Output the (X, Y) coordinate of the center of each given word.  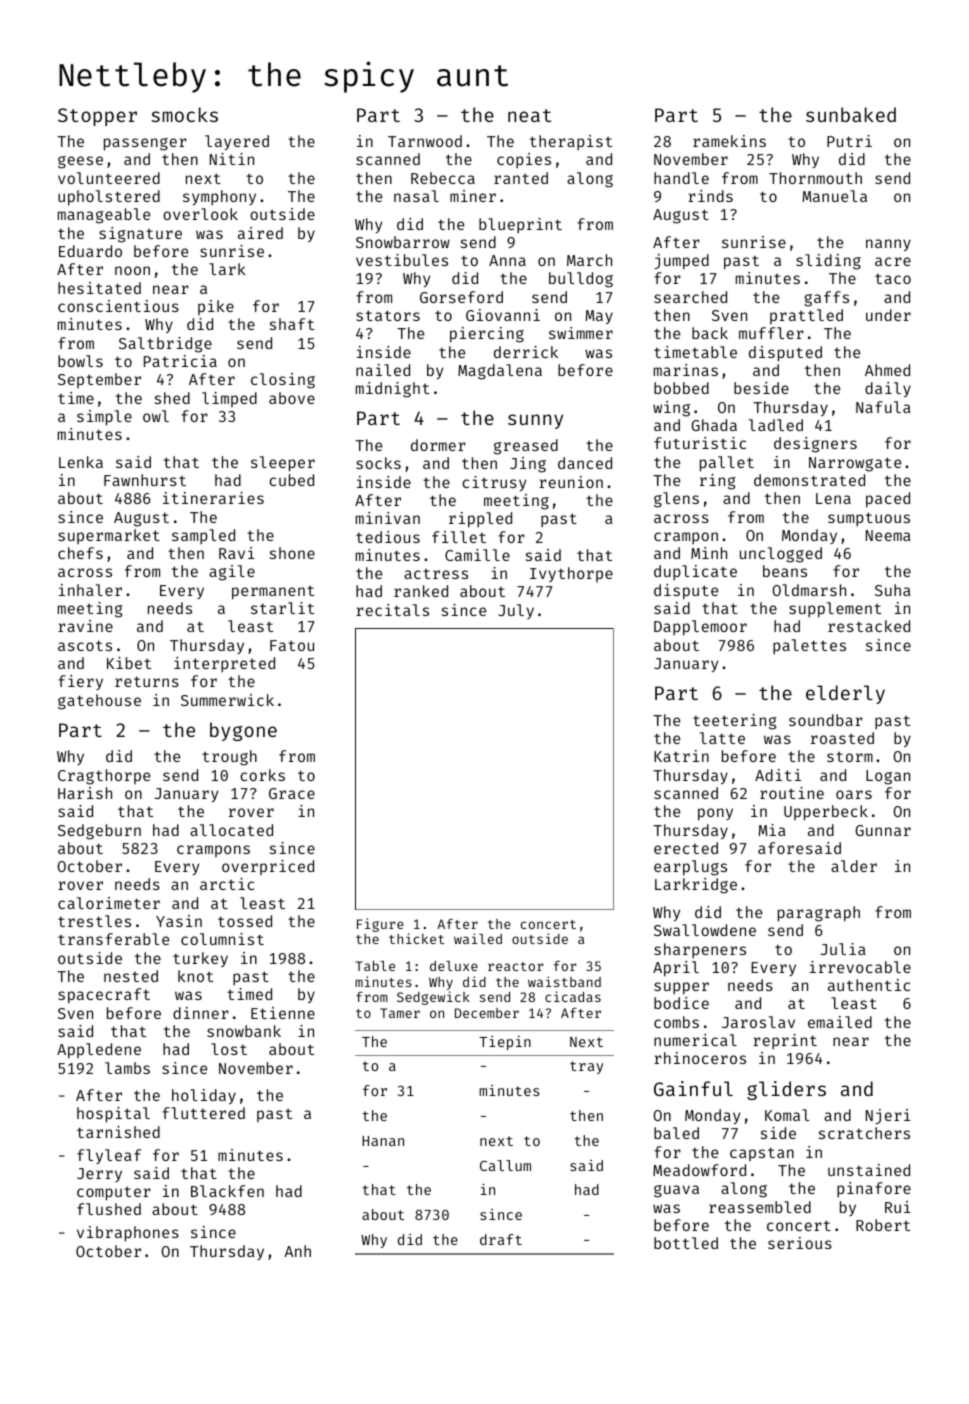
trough (229, 758)
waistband (564, 981)
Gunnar (883, 830)
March (589, 260)
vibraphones (128, 1234)
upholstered (109, 198)
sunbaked (851, 114)
